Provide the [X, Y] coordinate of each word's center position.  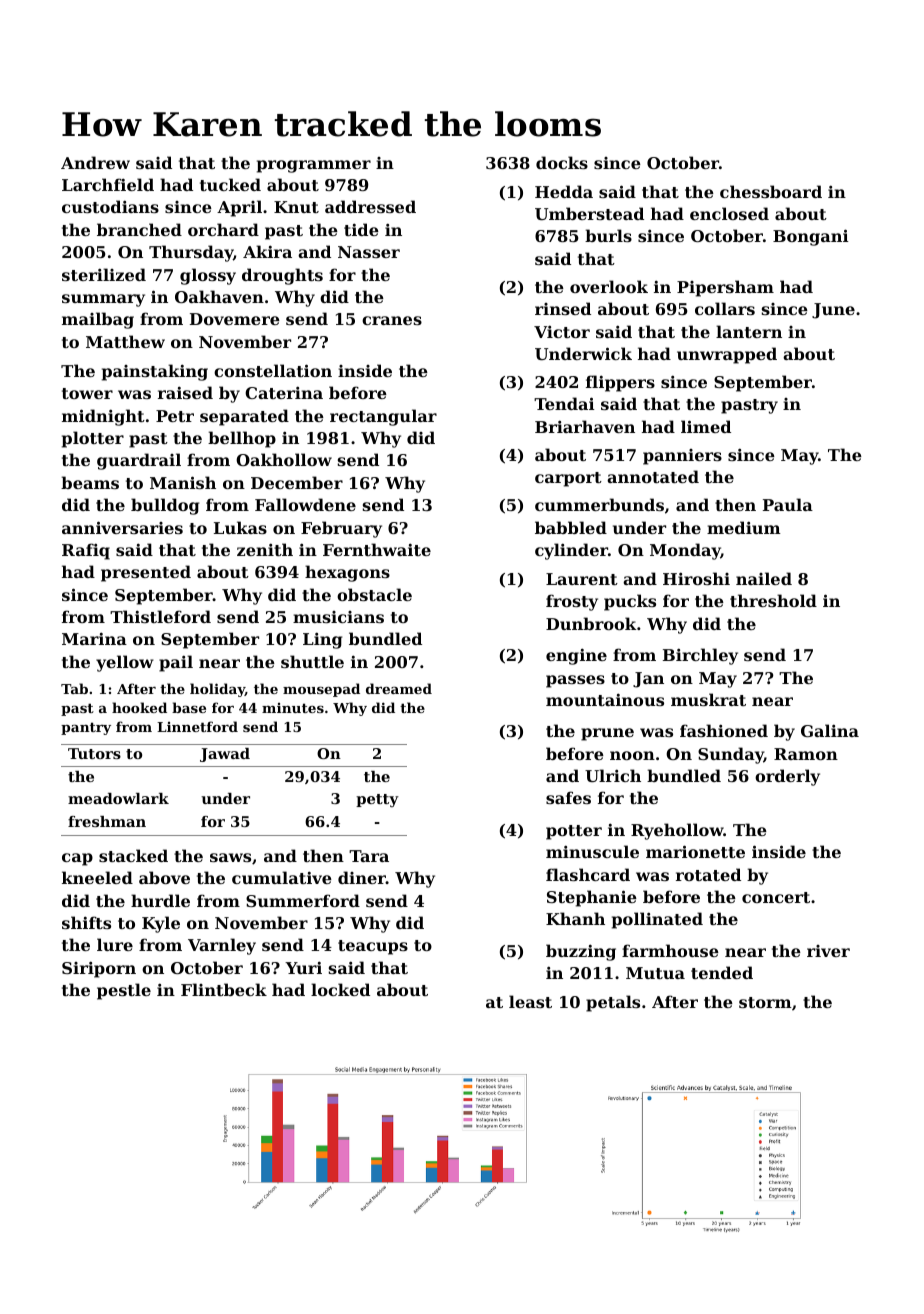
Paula [788, 504]
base [189, 707]
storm [765, 1002]
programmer [314, 166]
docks [562, 162]
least [530, 1001]
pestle [124, 991]
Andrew [95, 162]
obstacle [374, 594]
